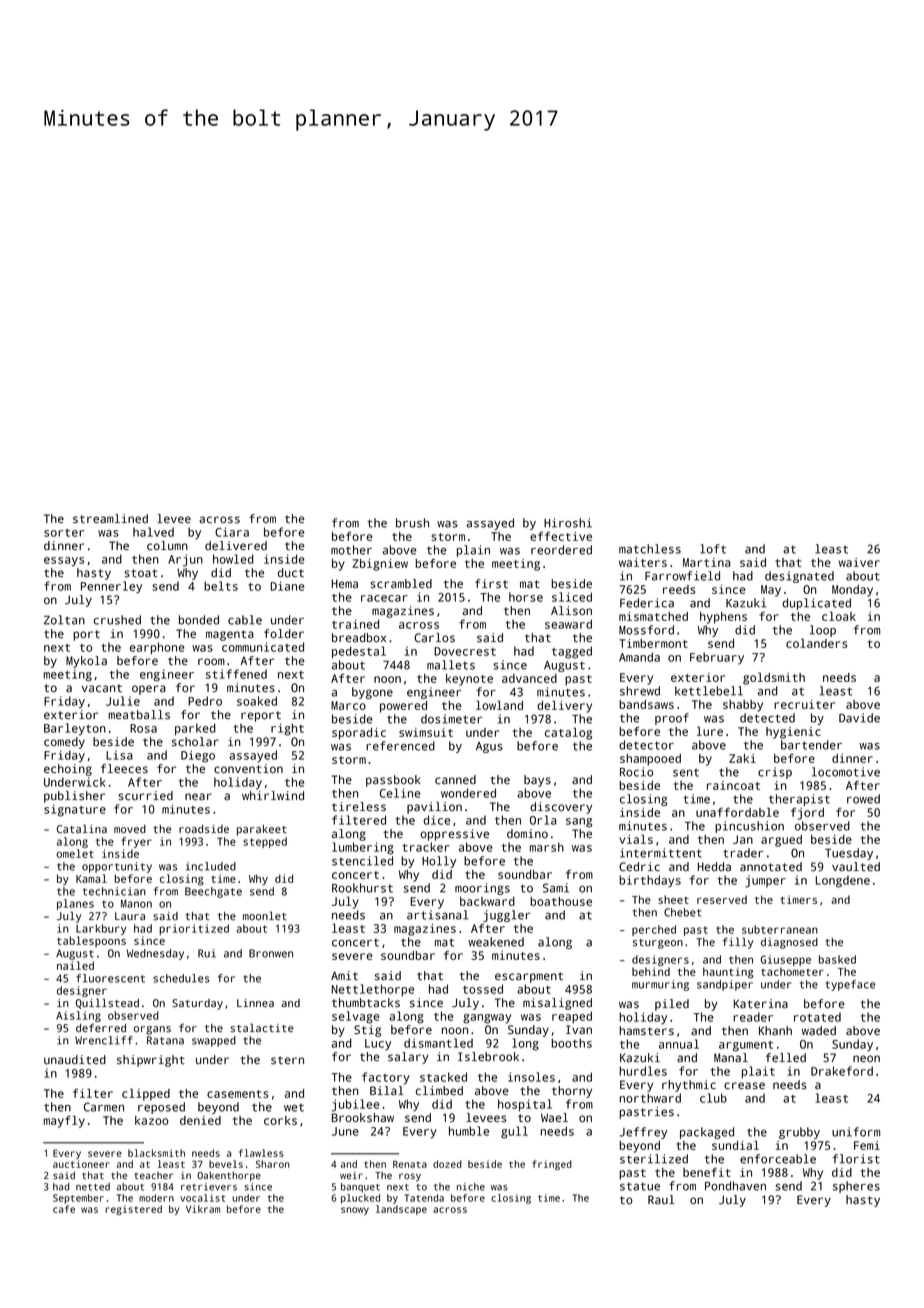 The image size is (924, 1308). I want to click on Ciara, so click(232, 532).
